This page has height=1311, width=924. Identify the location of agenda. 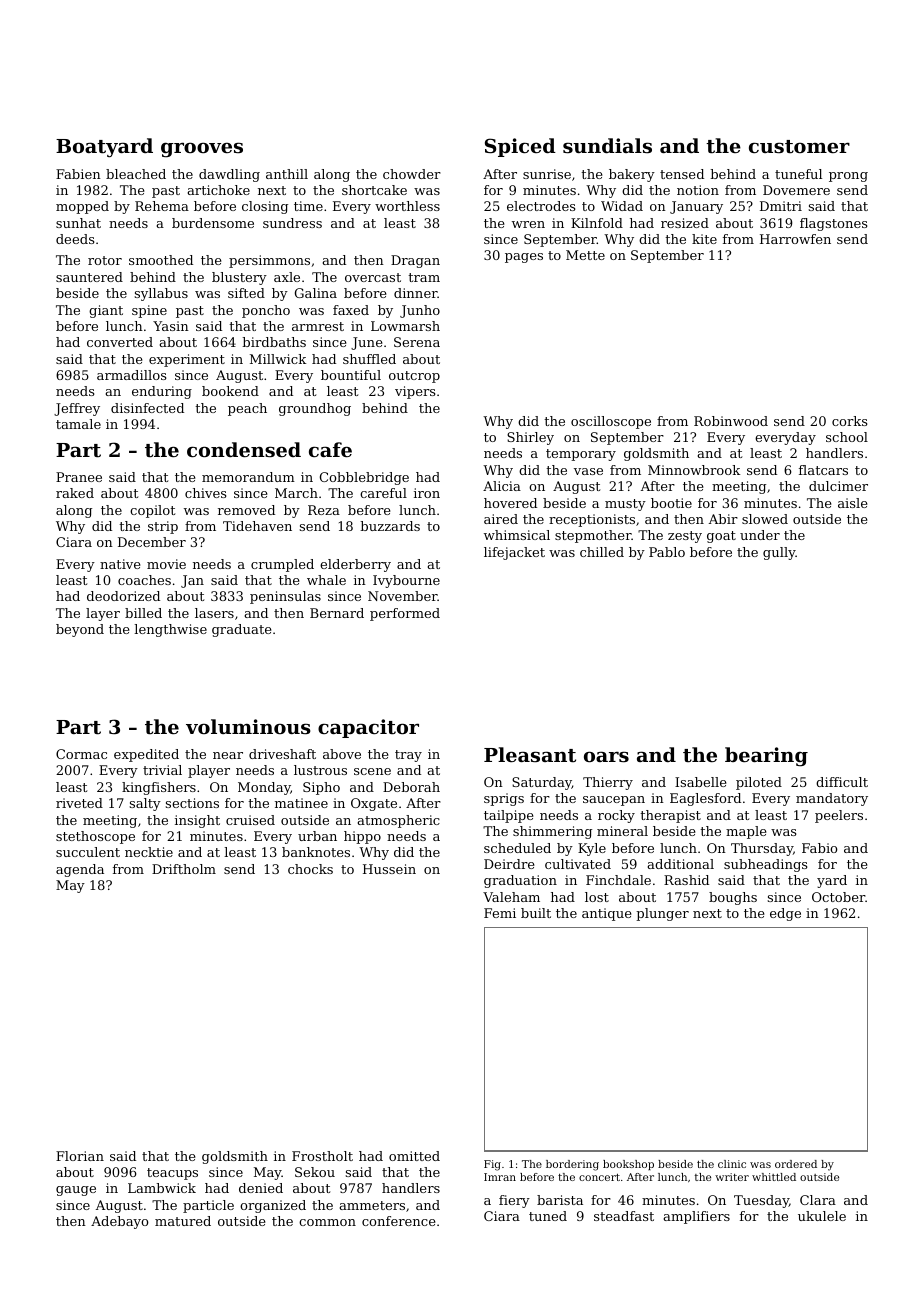
(80, 870).
